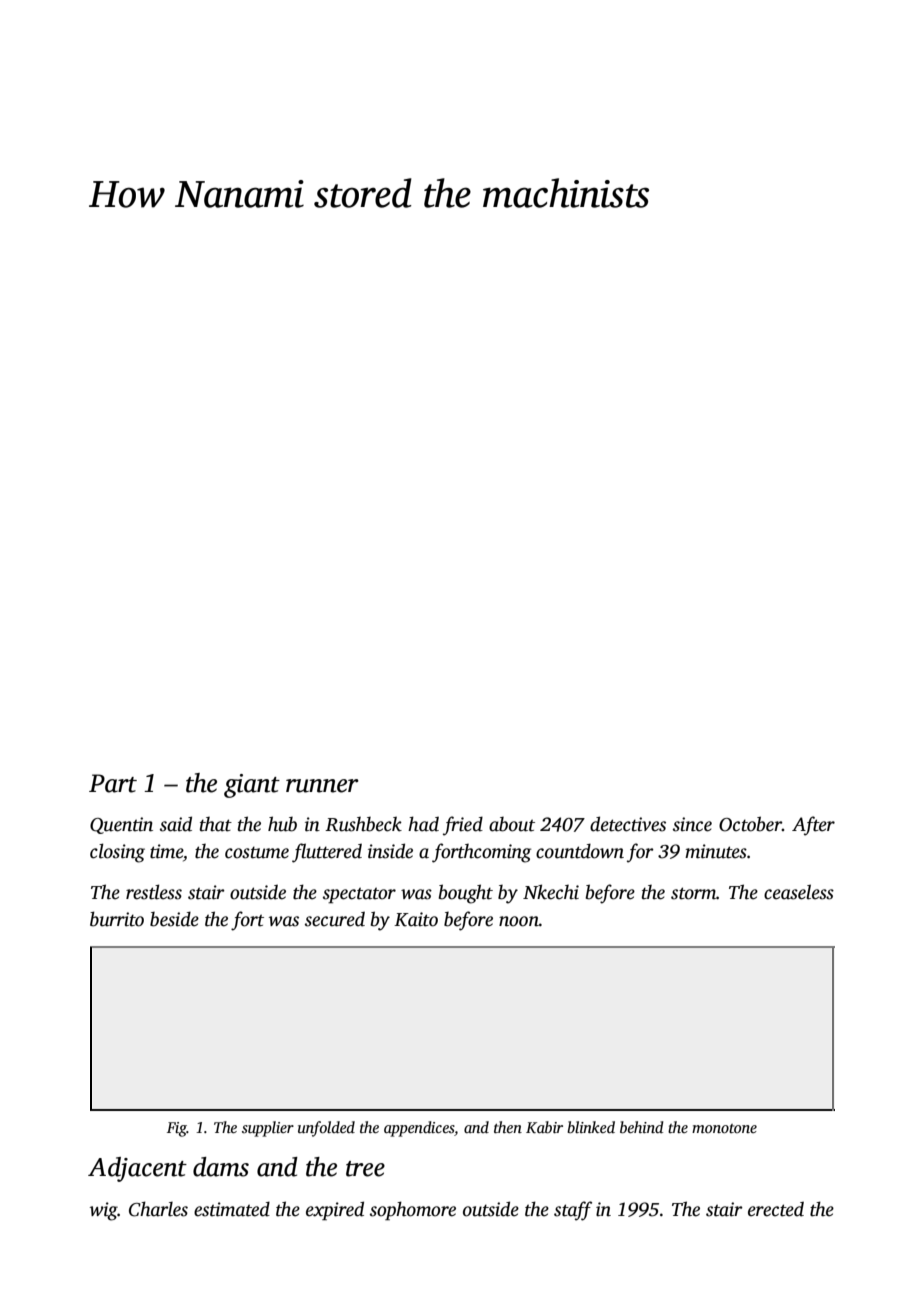 This page has height=1311, width=924. Describe the element at coordinates (154, 892) in the page. I see `restless` at that location.
